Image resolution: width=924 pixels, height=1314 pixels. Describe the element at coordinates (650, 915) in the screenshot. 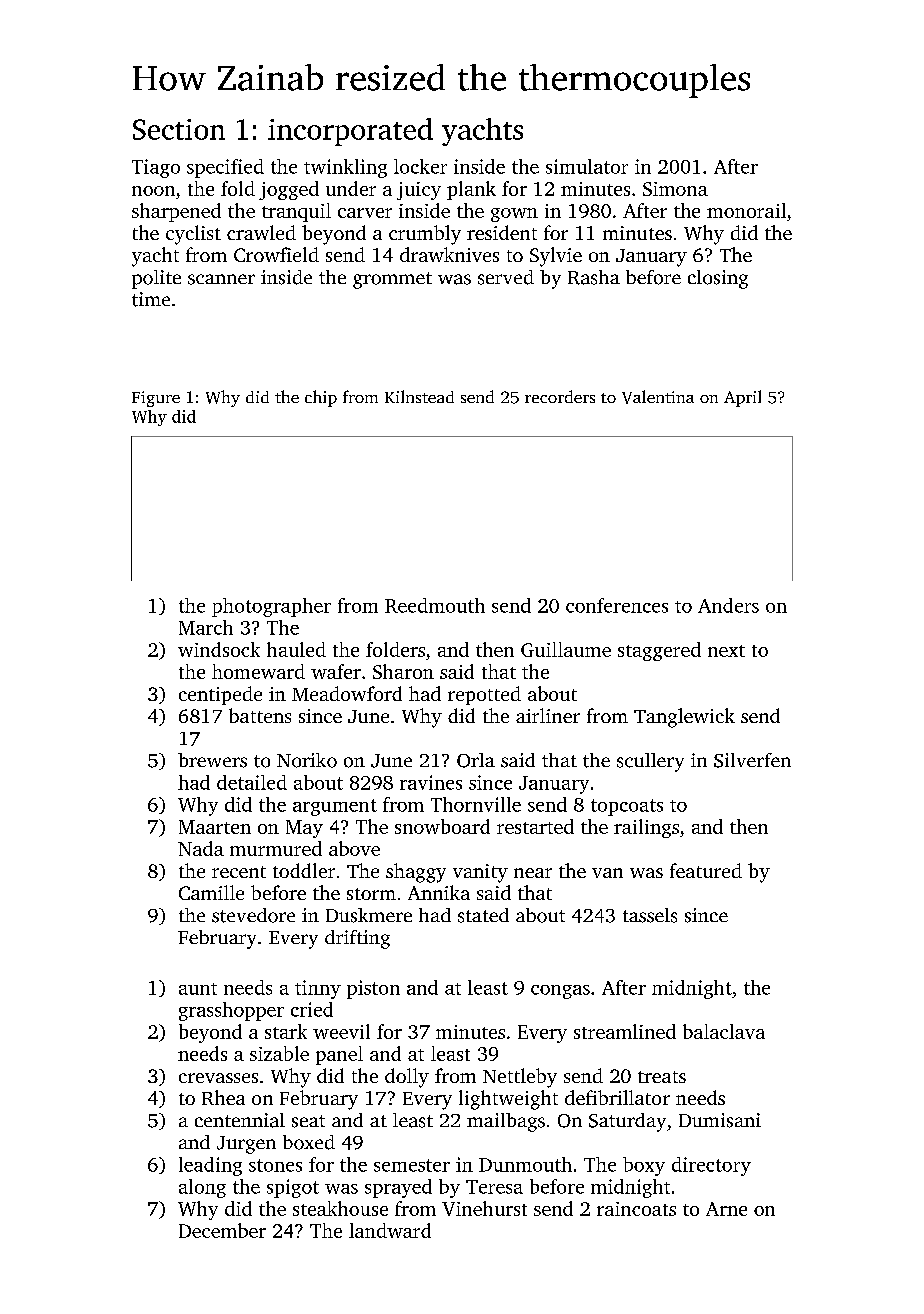

I see `tassels` at that location.
